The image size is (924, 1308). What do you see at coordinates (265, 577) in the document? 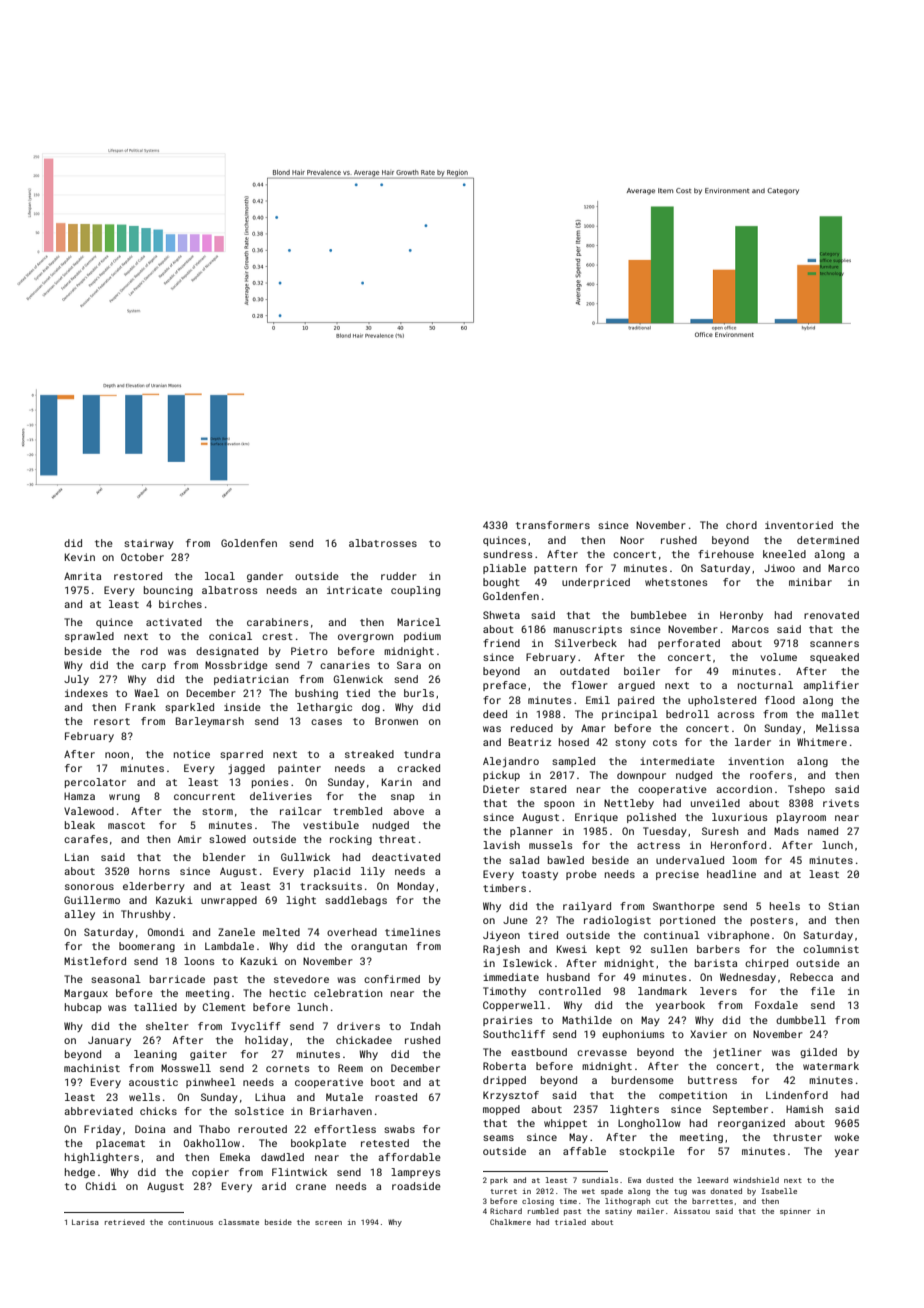
I see `gander` at bounding box center [265, 577].
